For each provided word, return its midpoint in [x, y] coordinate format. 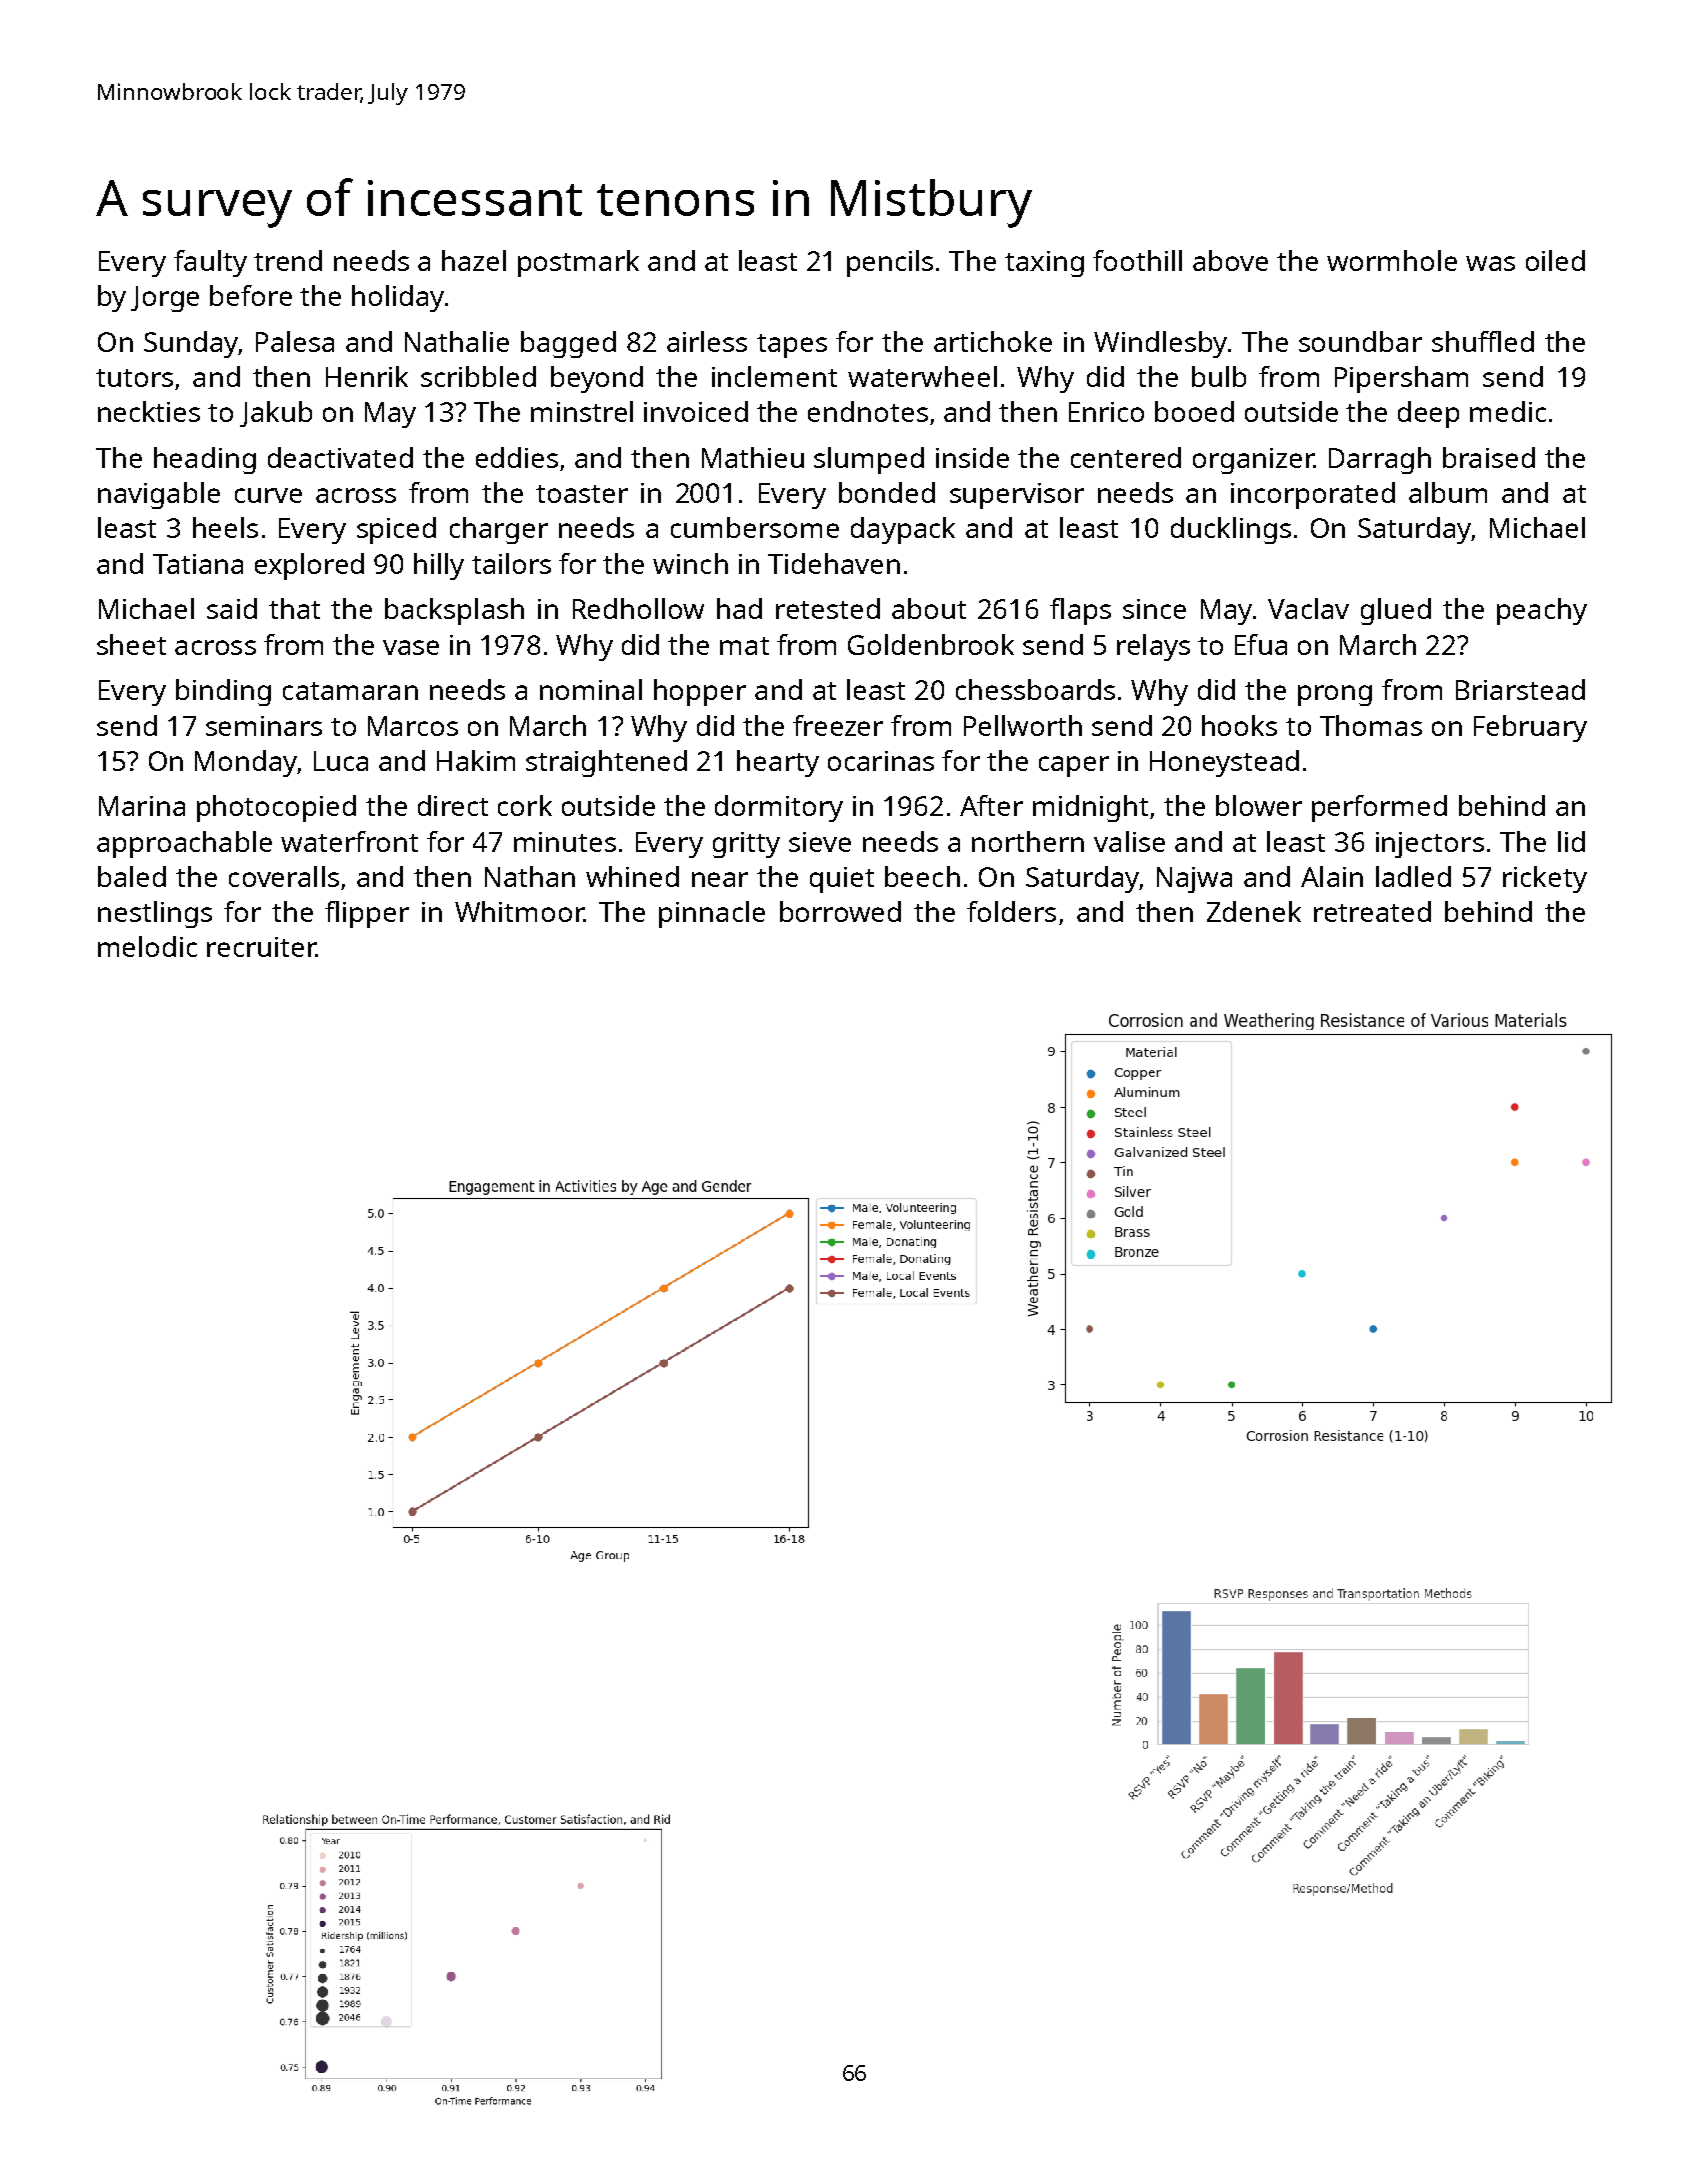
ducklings [1231, 530]
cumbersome [755, 527]
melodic [147, 946]
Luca [341, 761]
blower [1259, 805]
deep [1428, 414]
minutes [565, 842]
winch [690, 563]
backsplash [454, 611]
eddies [517, 457]
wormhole [1392, 260]
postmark [578, 263]
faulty [210, 263]
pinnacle [712, 914]
